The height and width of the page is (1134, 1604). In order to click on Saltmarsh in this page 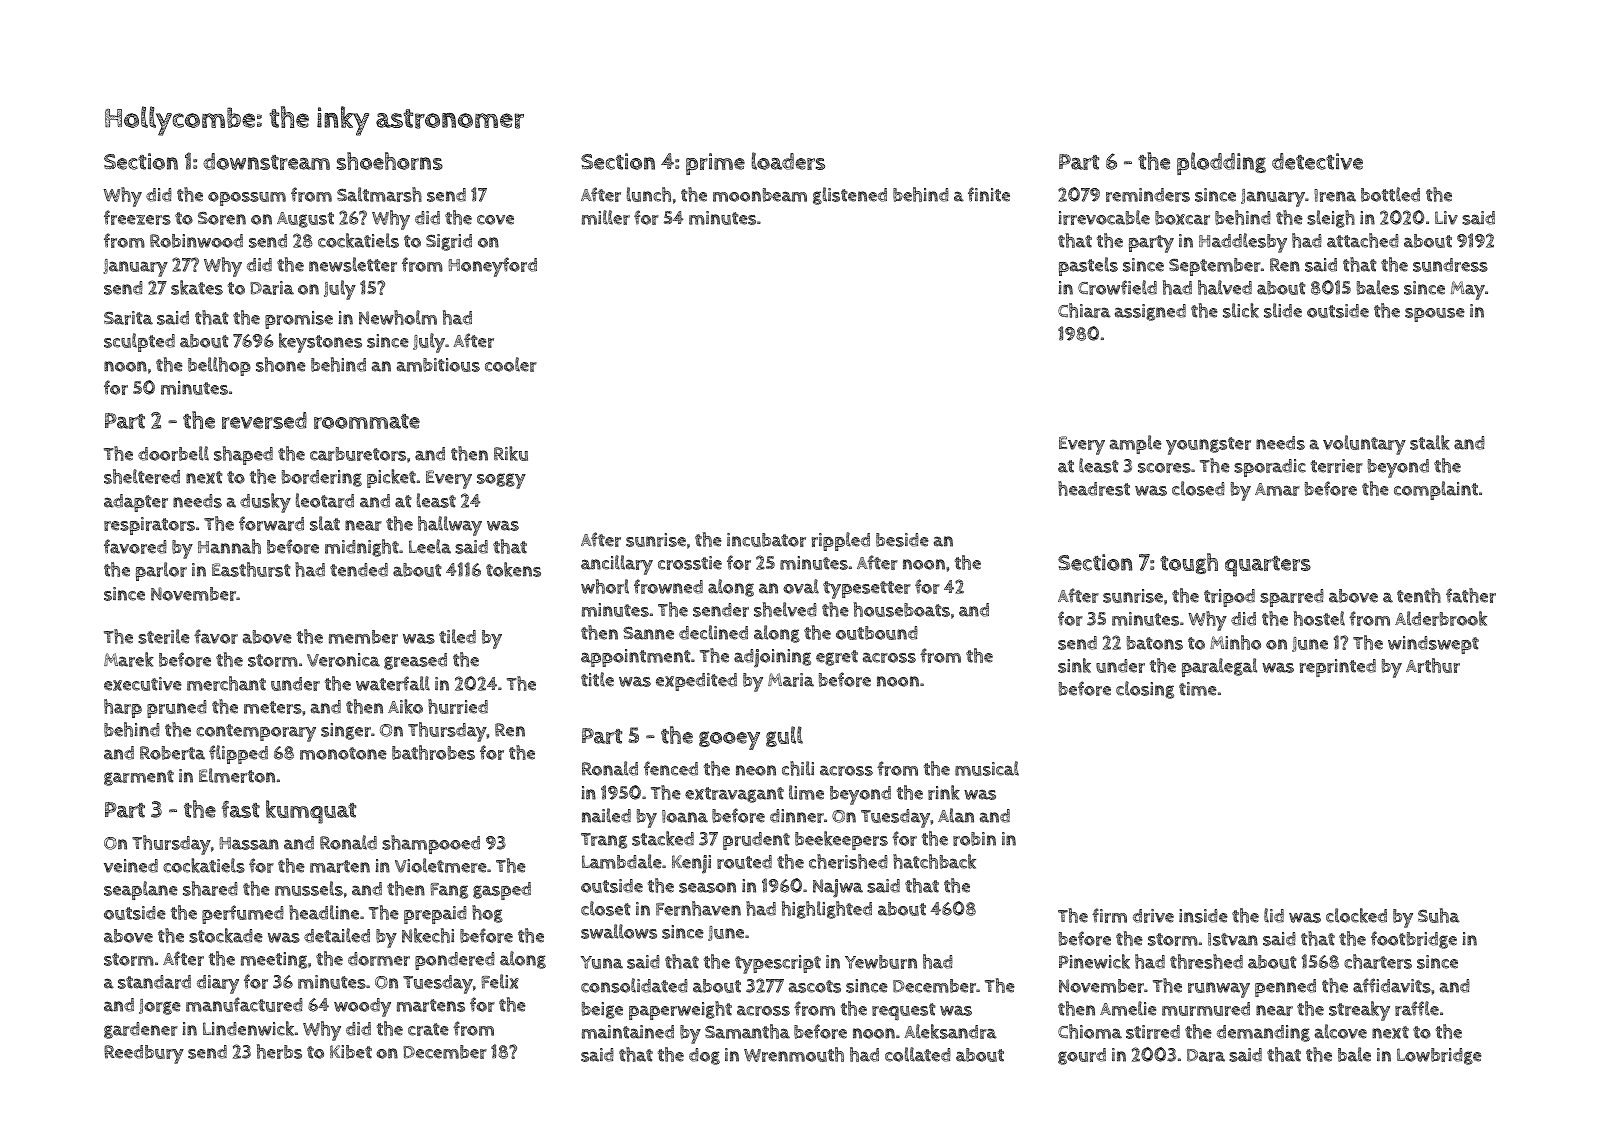, I will do `click(379, 194)`.
